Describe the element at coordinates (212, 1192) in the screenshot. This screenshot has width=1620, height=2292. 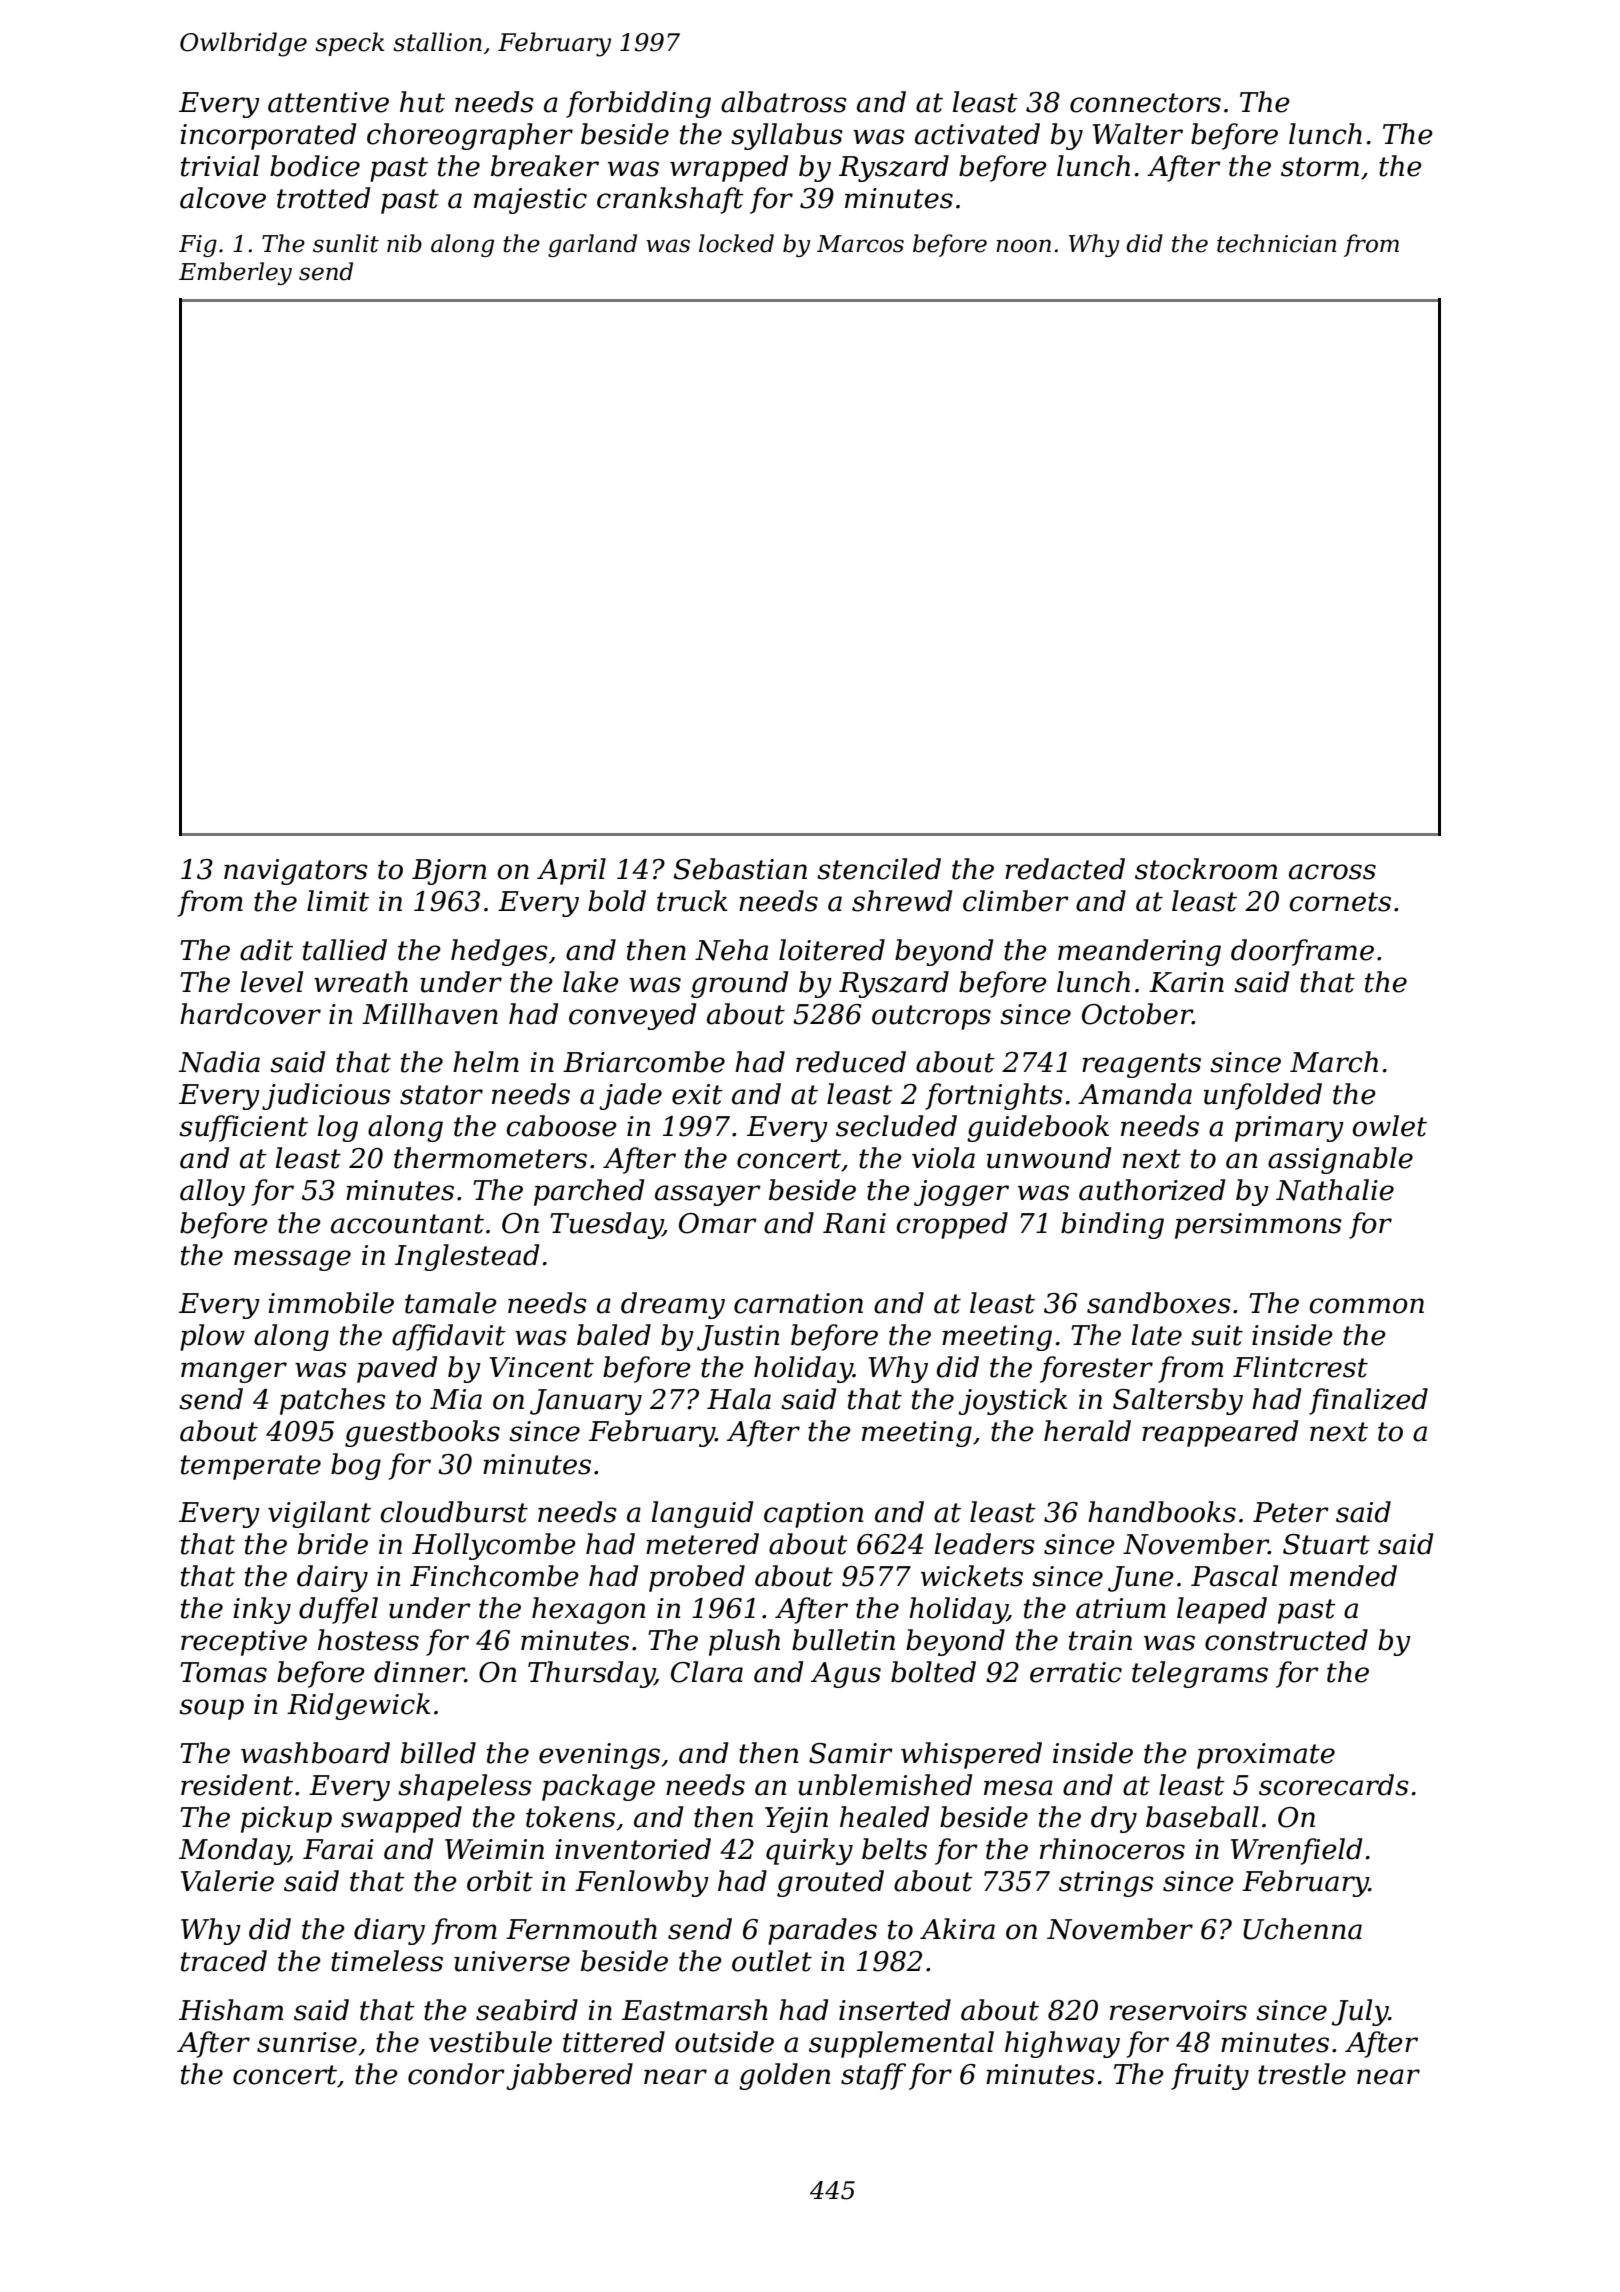
I see `alloy` at that location.
